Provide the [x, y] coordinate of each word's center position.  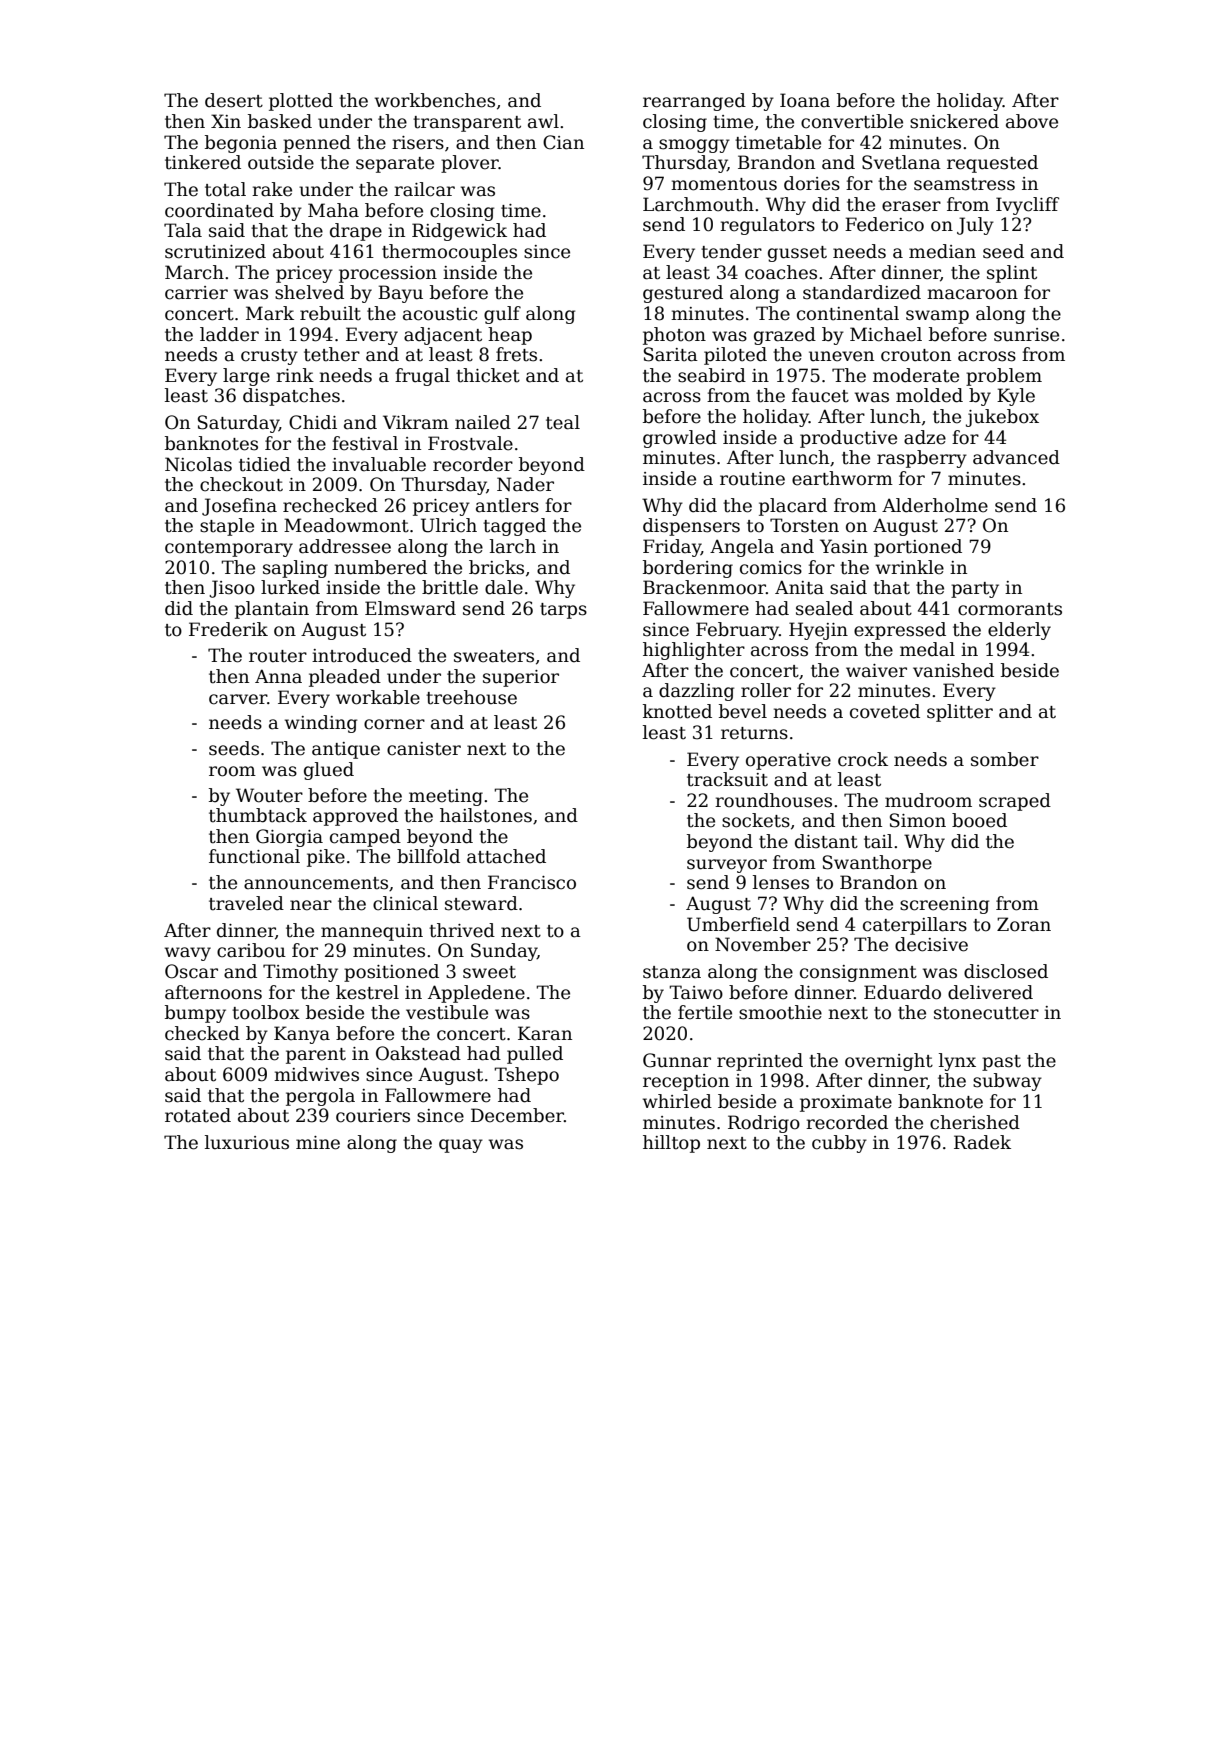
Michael [886, 334]
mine [318, 1143]
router [278, 656]
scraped [1015, 802]
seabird [712, 375]
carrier [196, 293]
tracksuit [727, 779]
